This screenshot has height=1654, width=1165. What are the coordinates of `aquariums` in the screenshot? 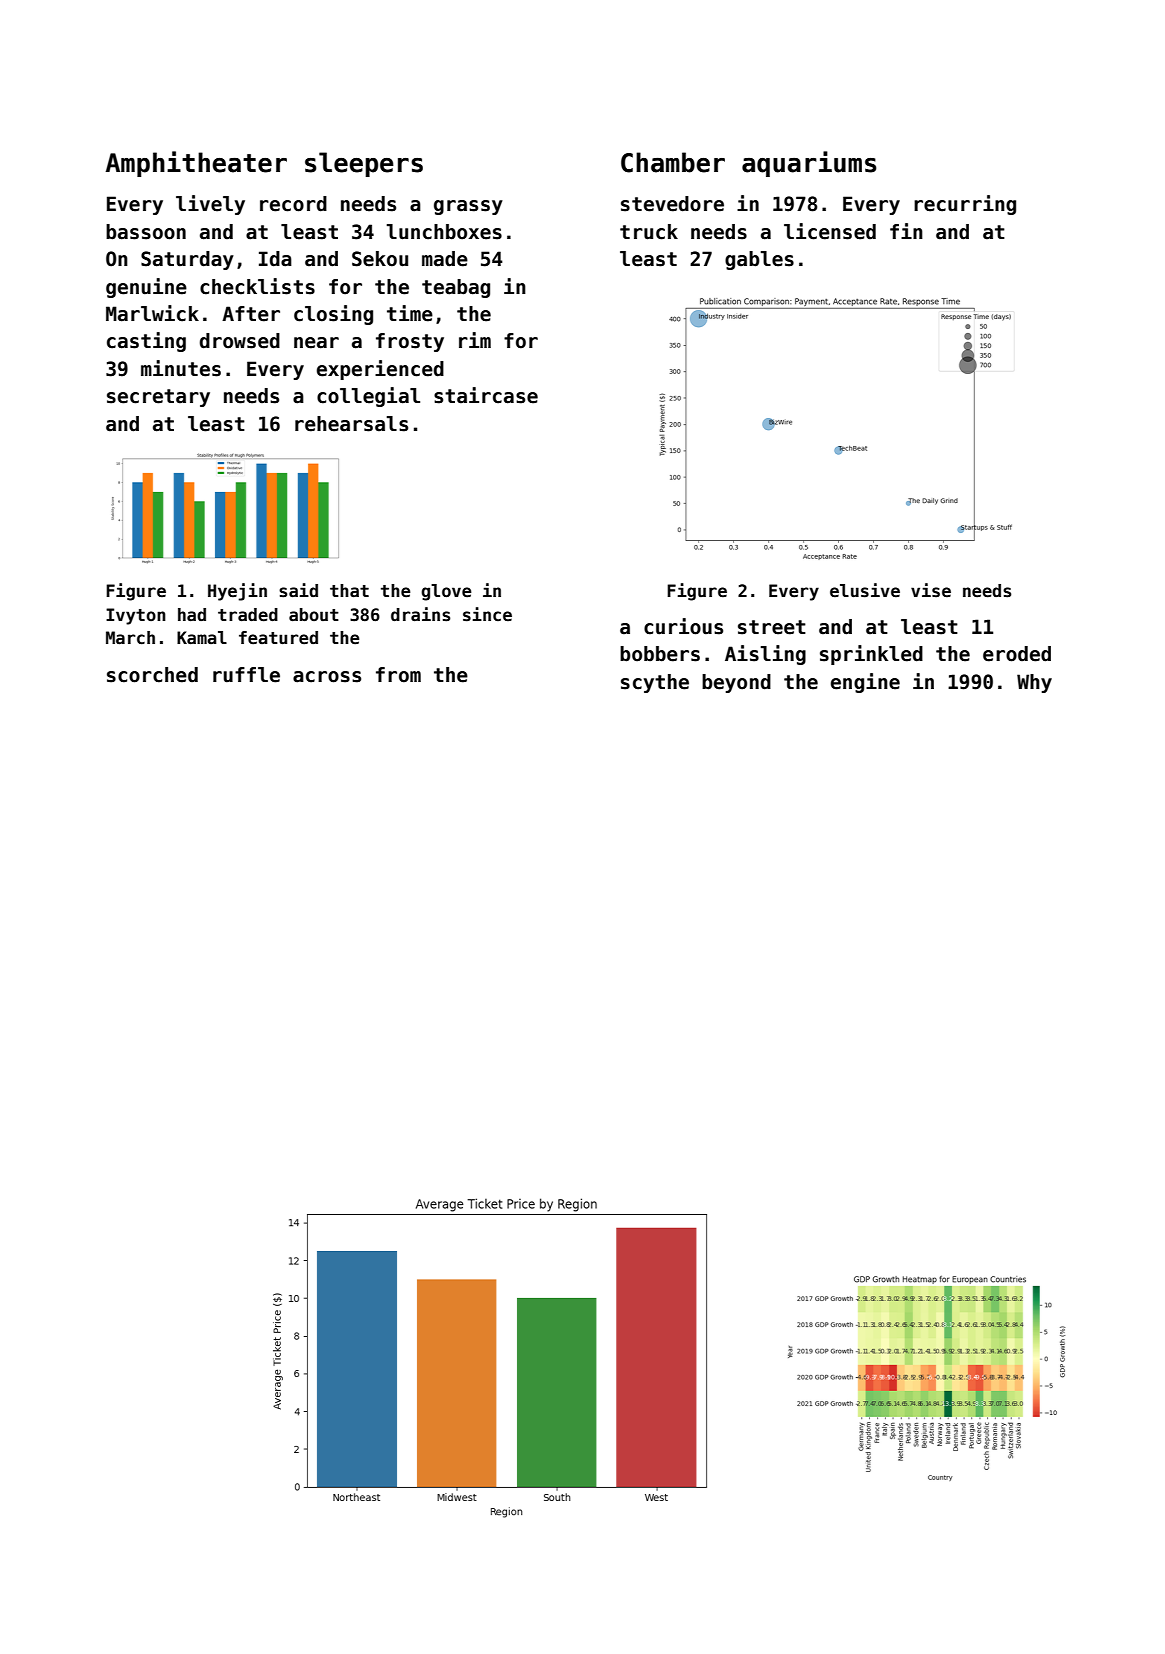 It's located at (809, 164).
